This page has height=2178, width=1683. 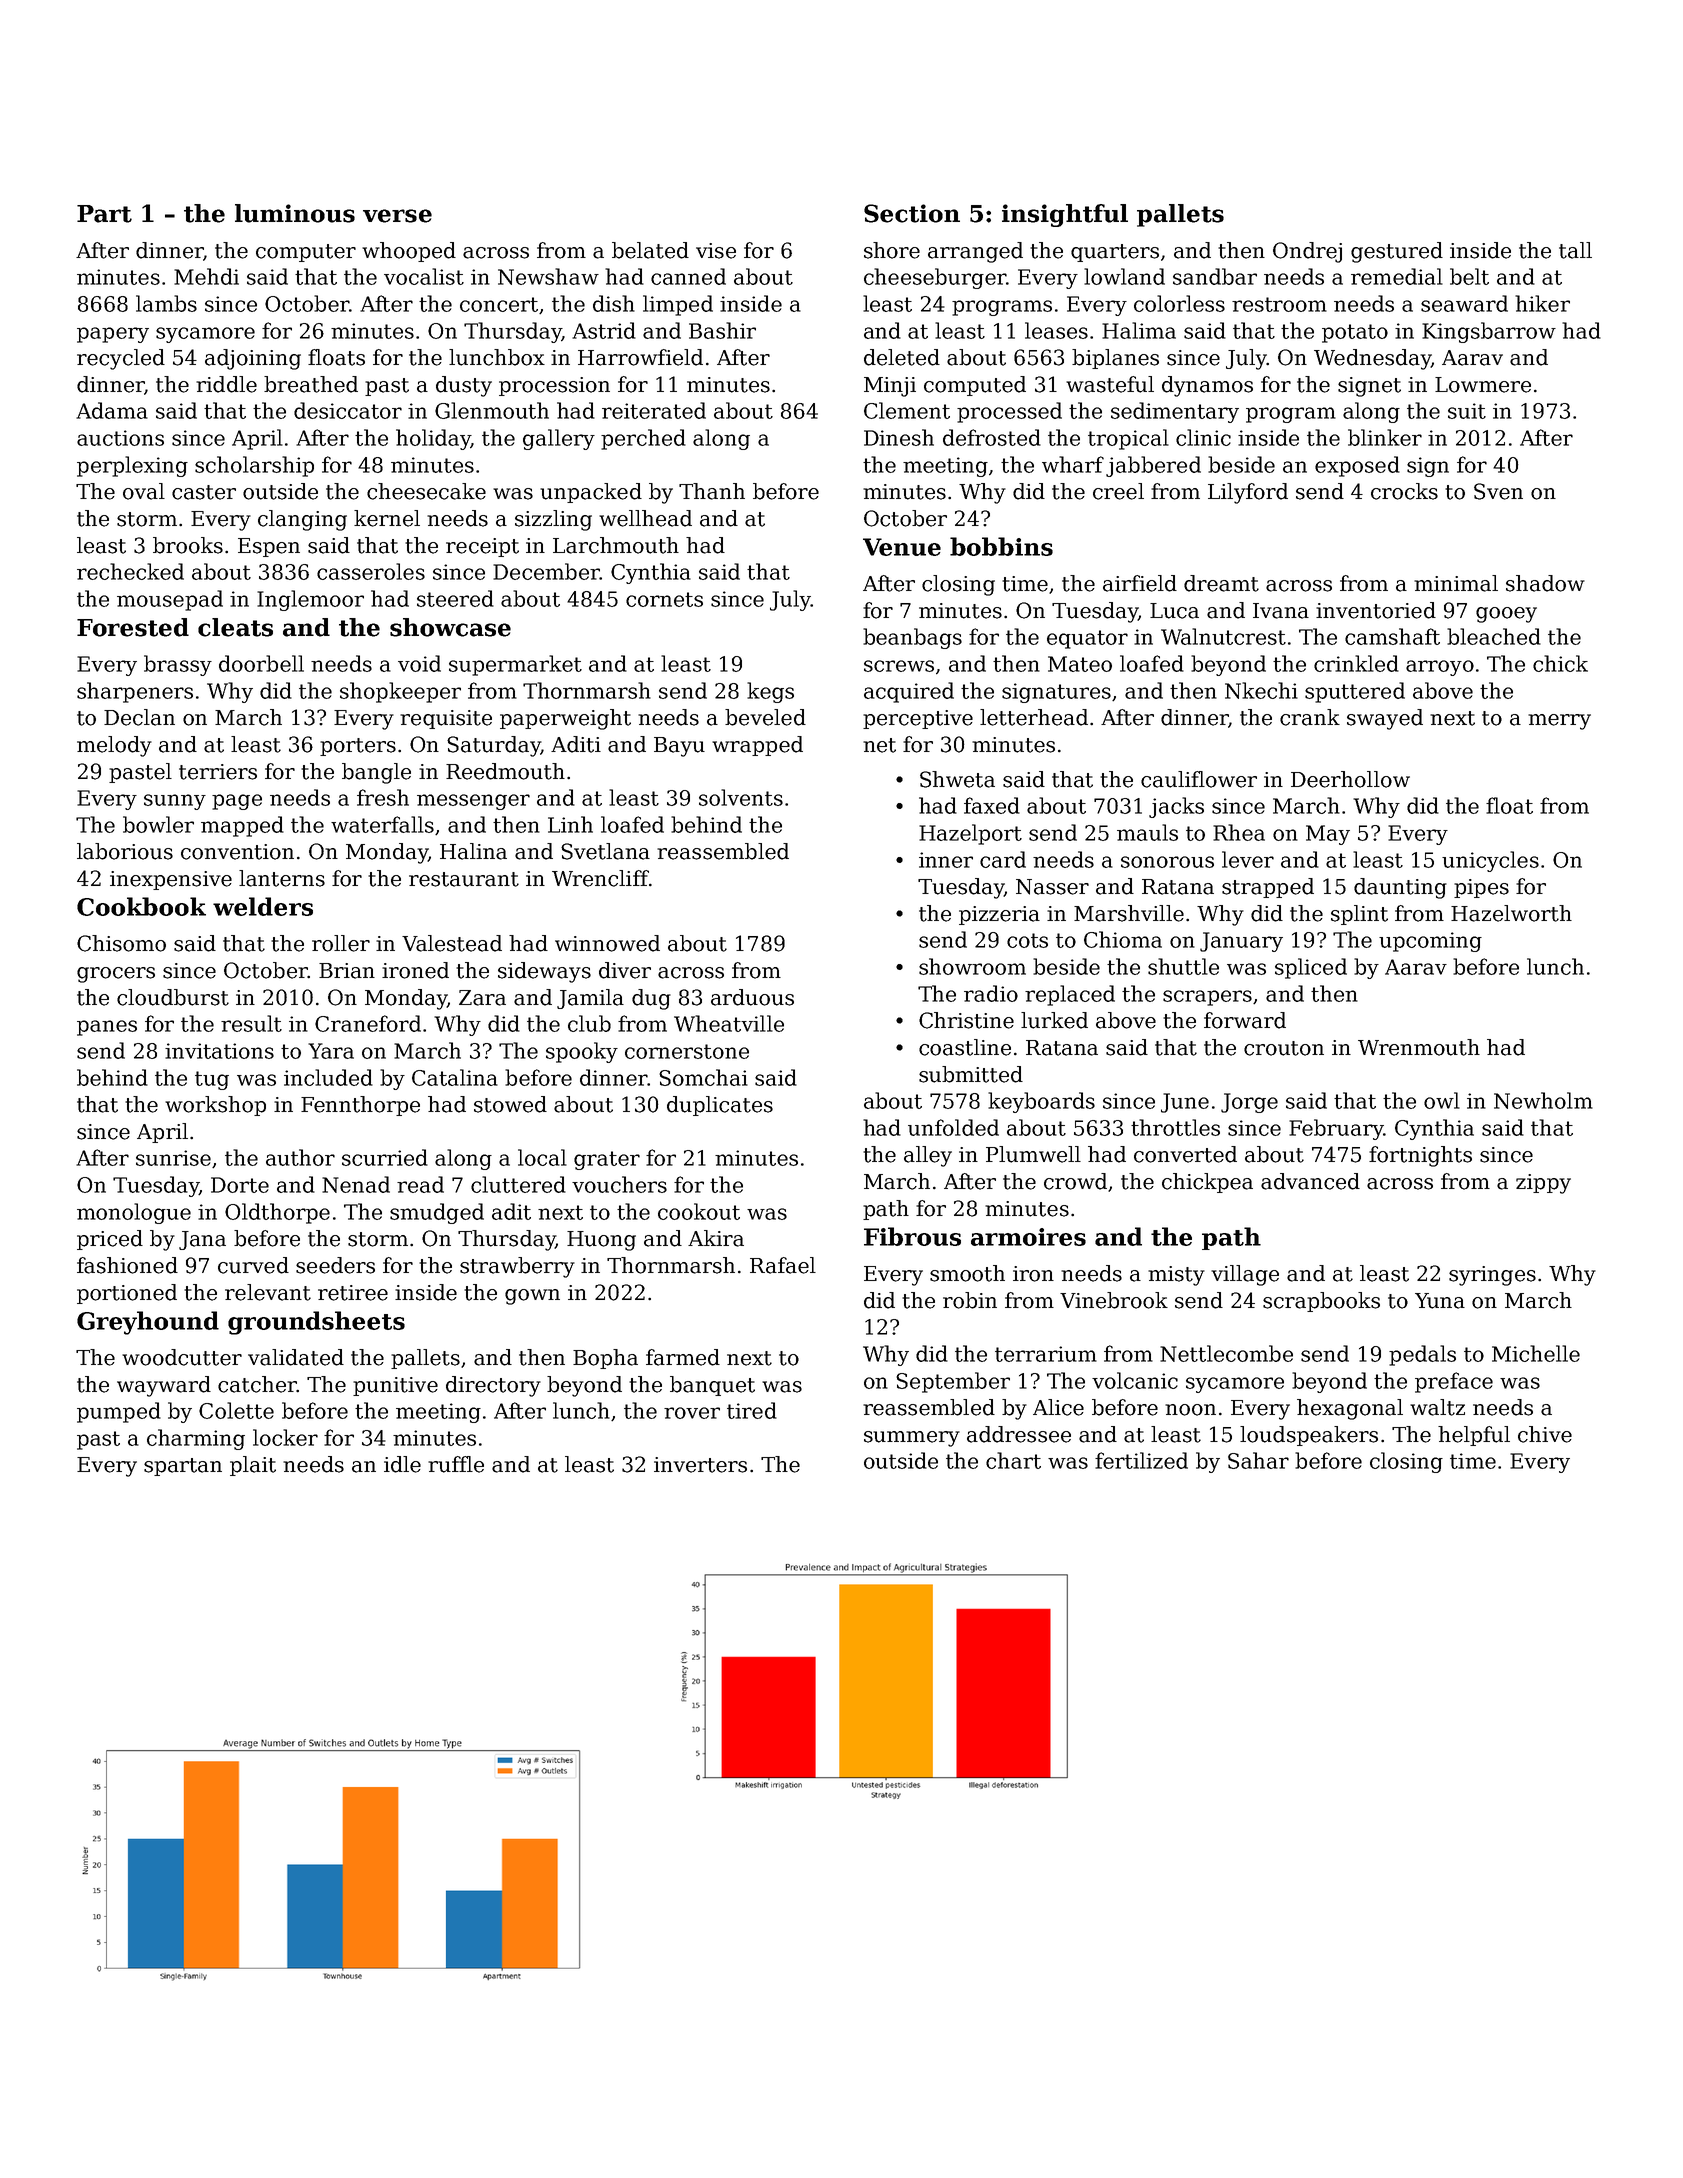 I want to click on Lowmere, so click(x=1483, y=385).
